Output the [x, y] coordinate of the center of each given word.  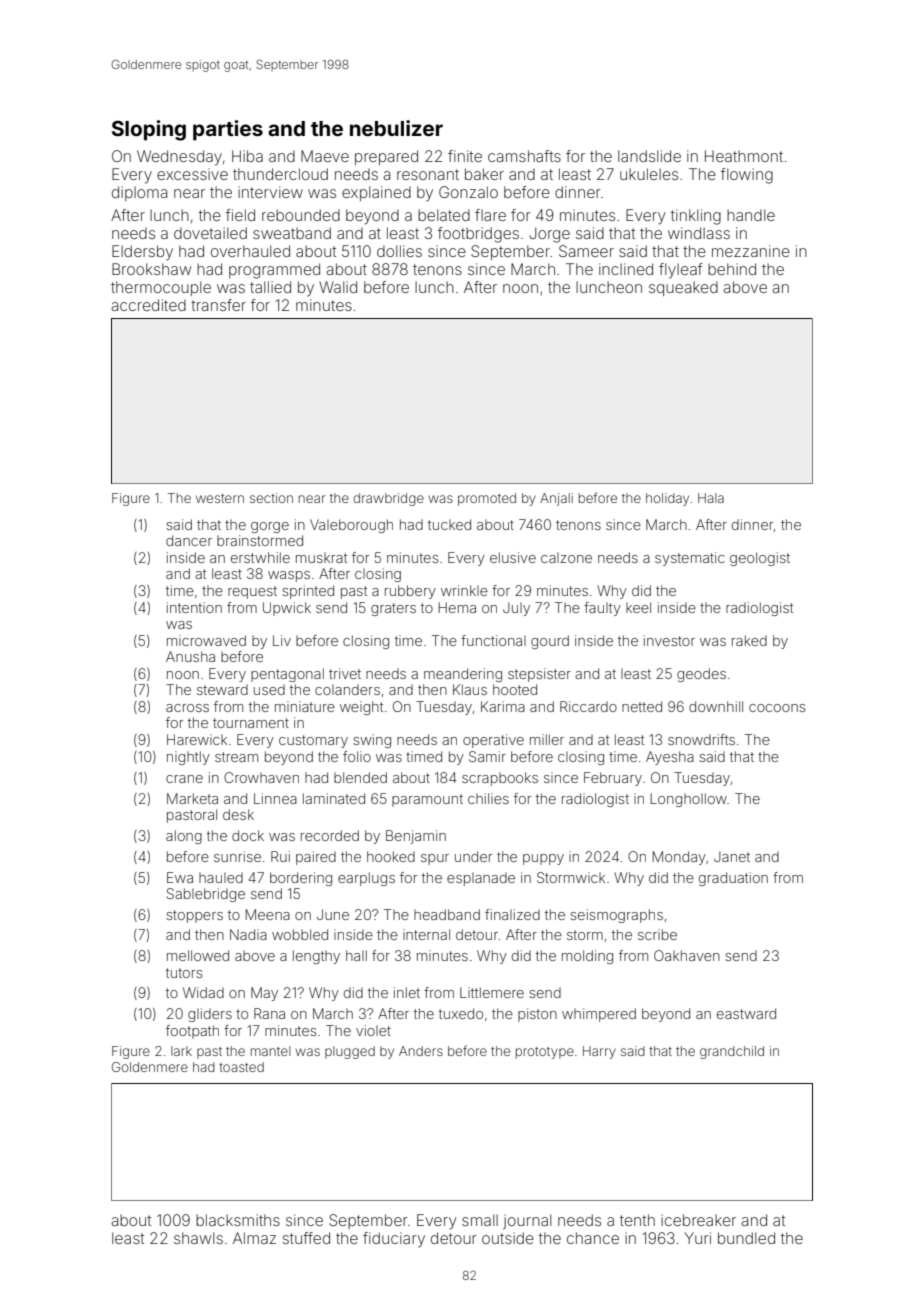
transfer [218, 305]
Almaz [254, 1238]
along [184, 837]
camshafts [524, 156]
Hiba [247, 156]
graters [393, 609]
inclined [626, 269]
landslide [649, 156]
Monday [679, 858]
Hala [711, 498]
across [187, 708]
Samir [487, 756]
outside [508, 1238]
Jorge [549, 235]
